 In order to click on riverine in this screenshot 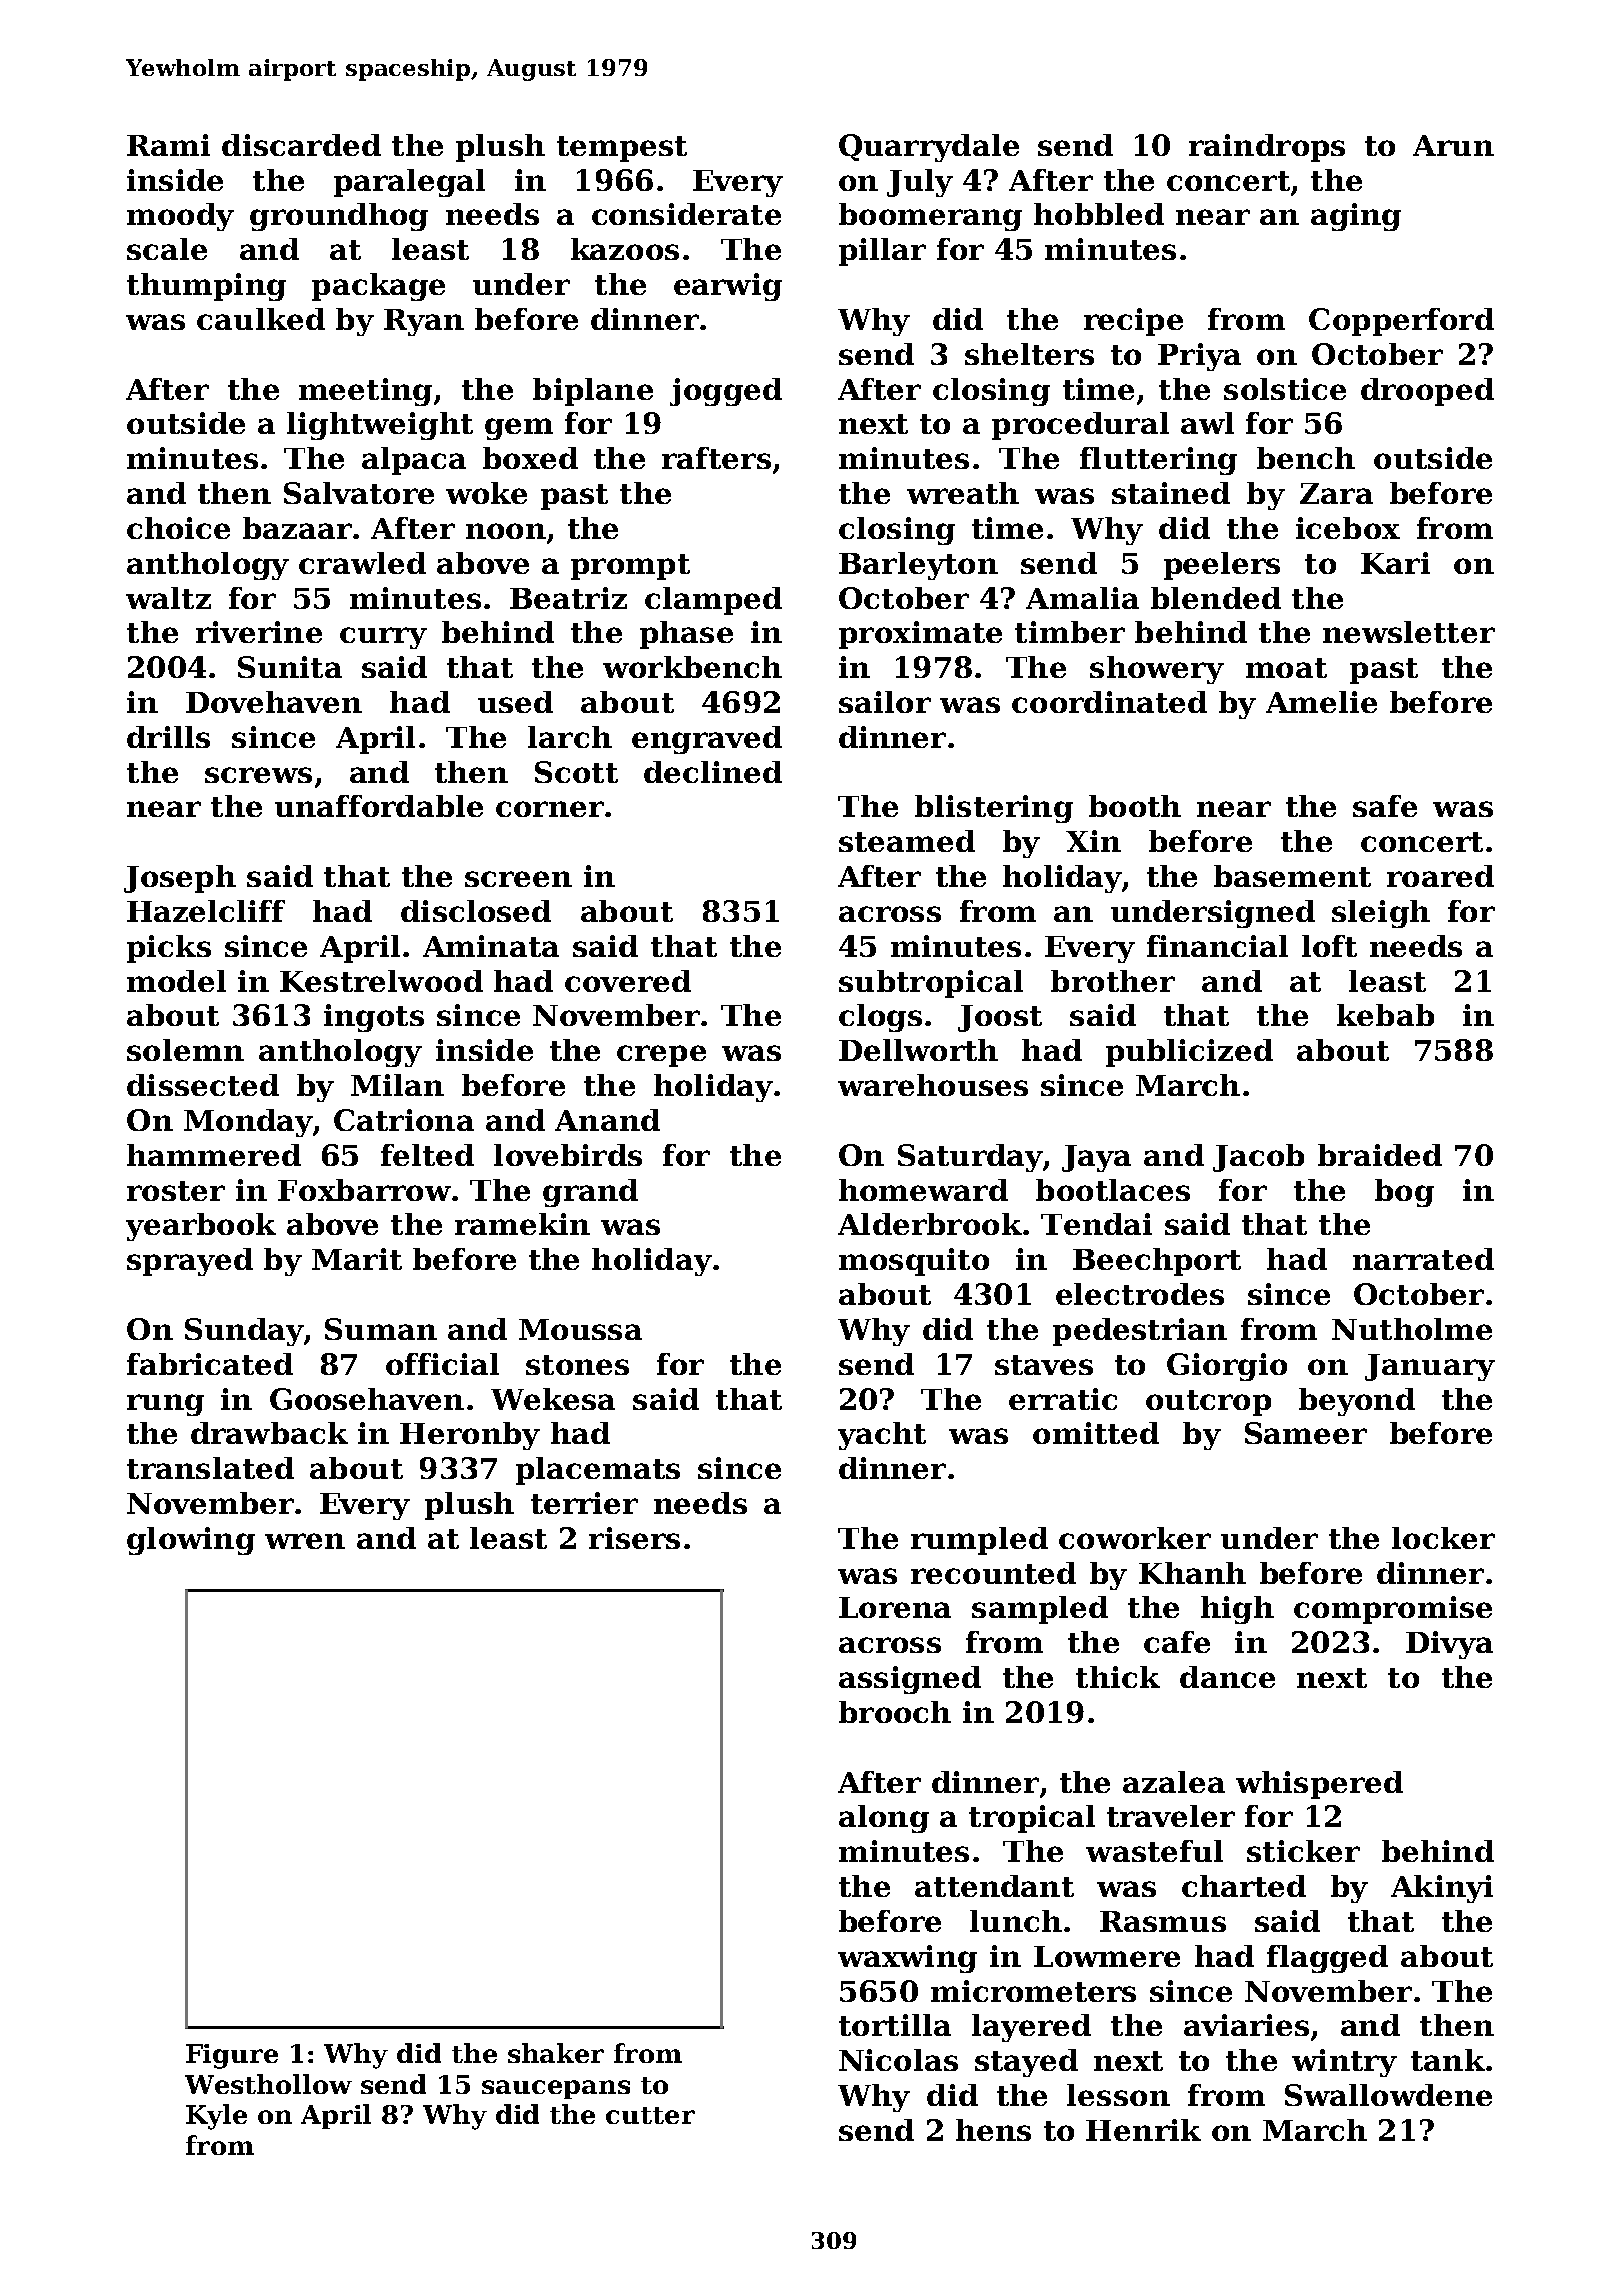, I will do `click(259, 632)`.
